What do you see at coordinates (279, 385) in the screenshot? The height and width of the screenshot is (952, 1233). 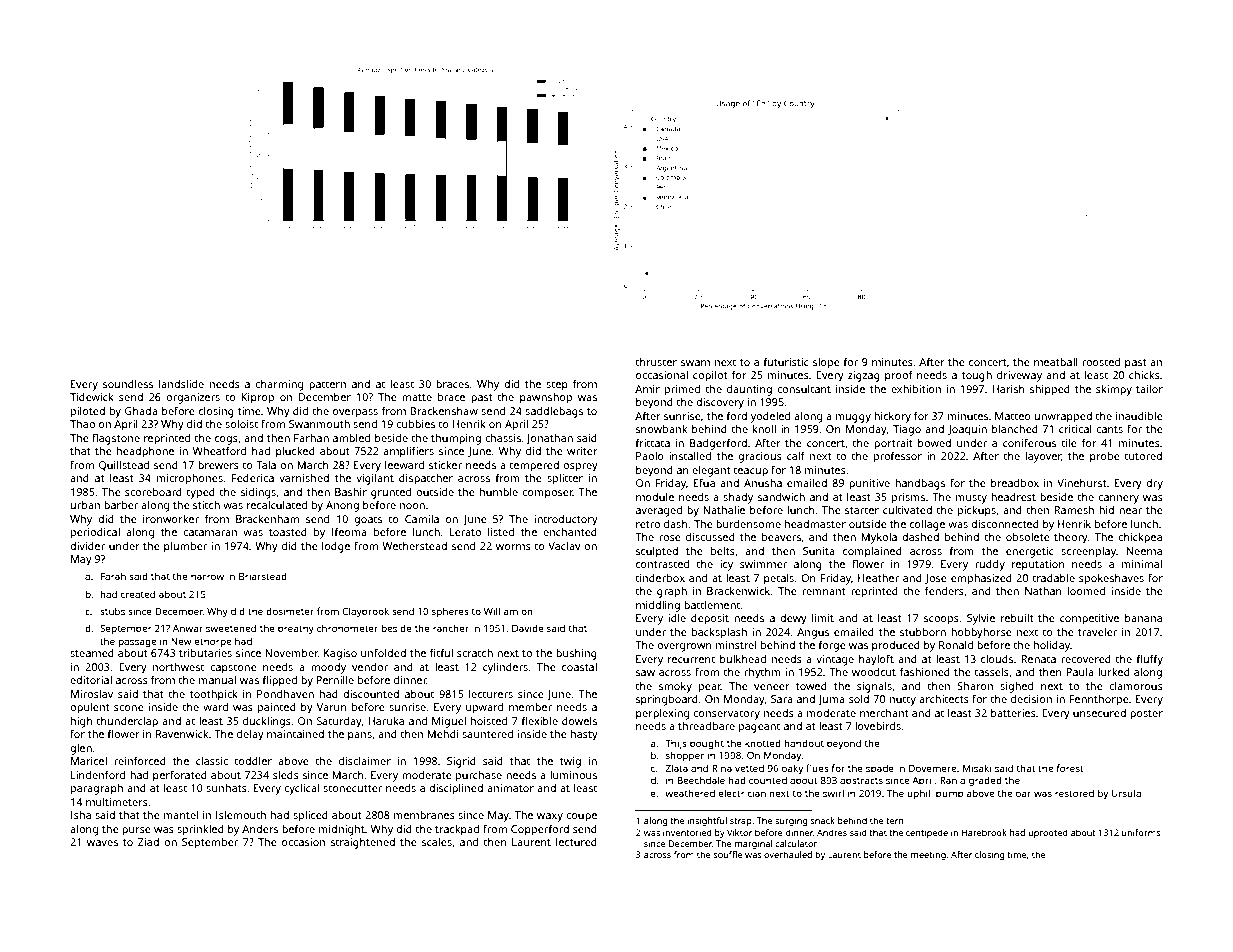 I see `charming` at bounding box center [279, 385].
